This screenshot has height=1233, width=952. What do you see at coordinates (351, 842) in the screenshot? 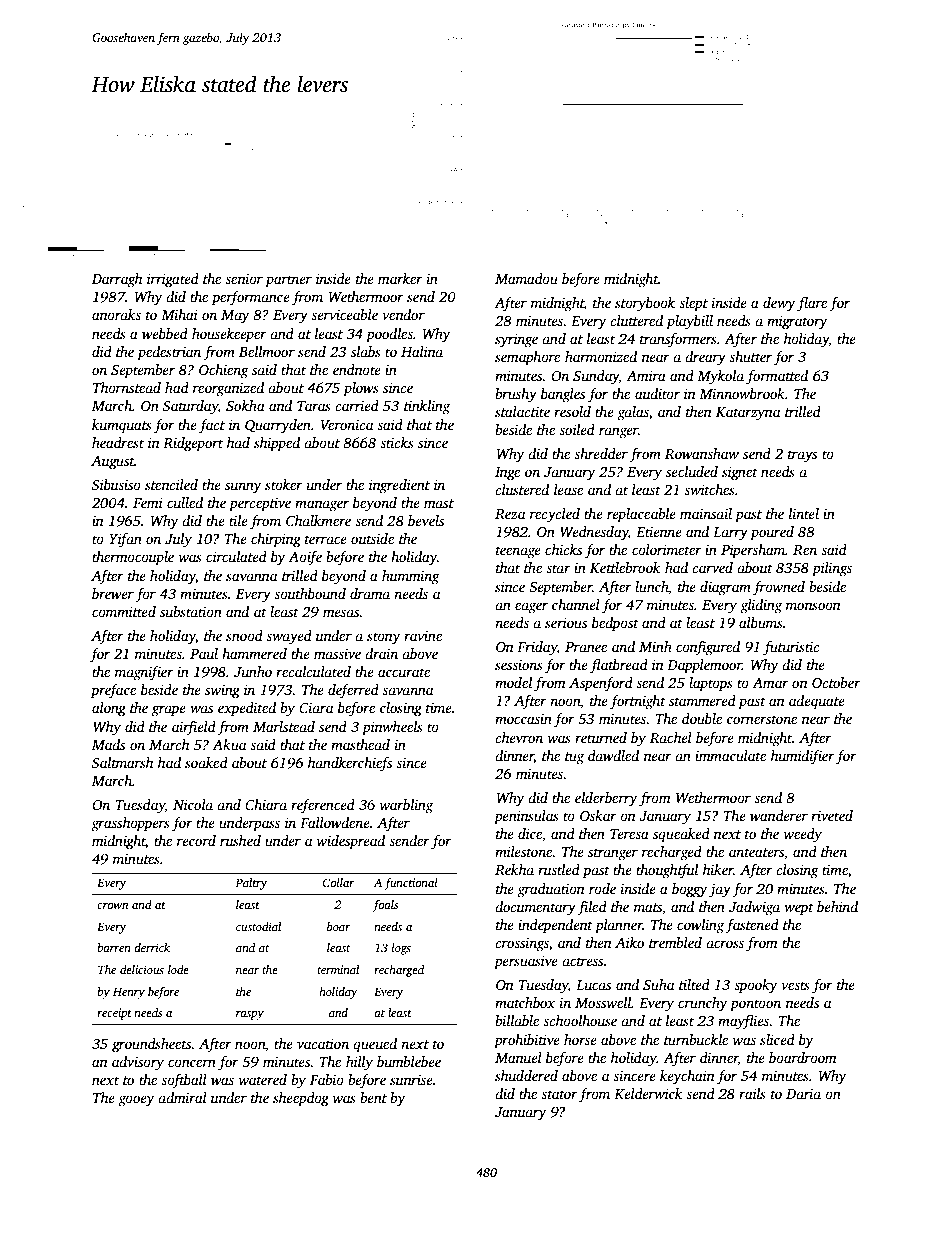
I see `widespread` at bounding box center [351, 842].
